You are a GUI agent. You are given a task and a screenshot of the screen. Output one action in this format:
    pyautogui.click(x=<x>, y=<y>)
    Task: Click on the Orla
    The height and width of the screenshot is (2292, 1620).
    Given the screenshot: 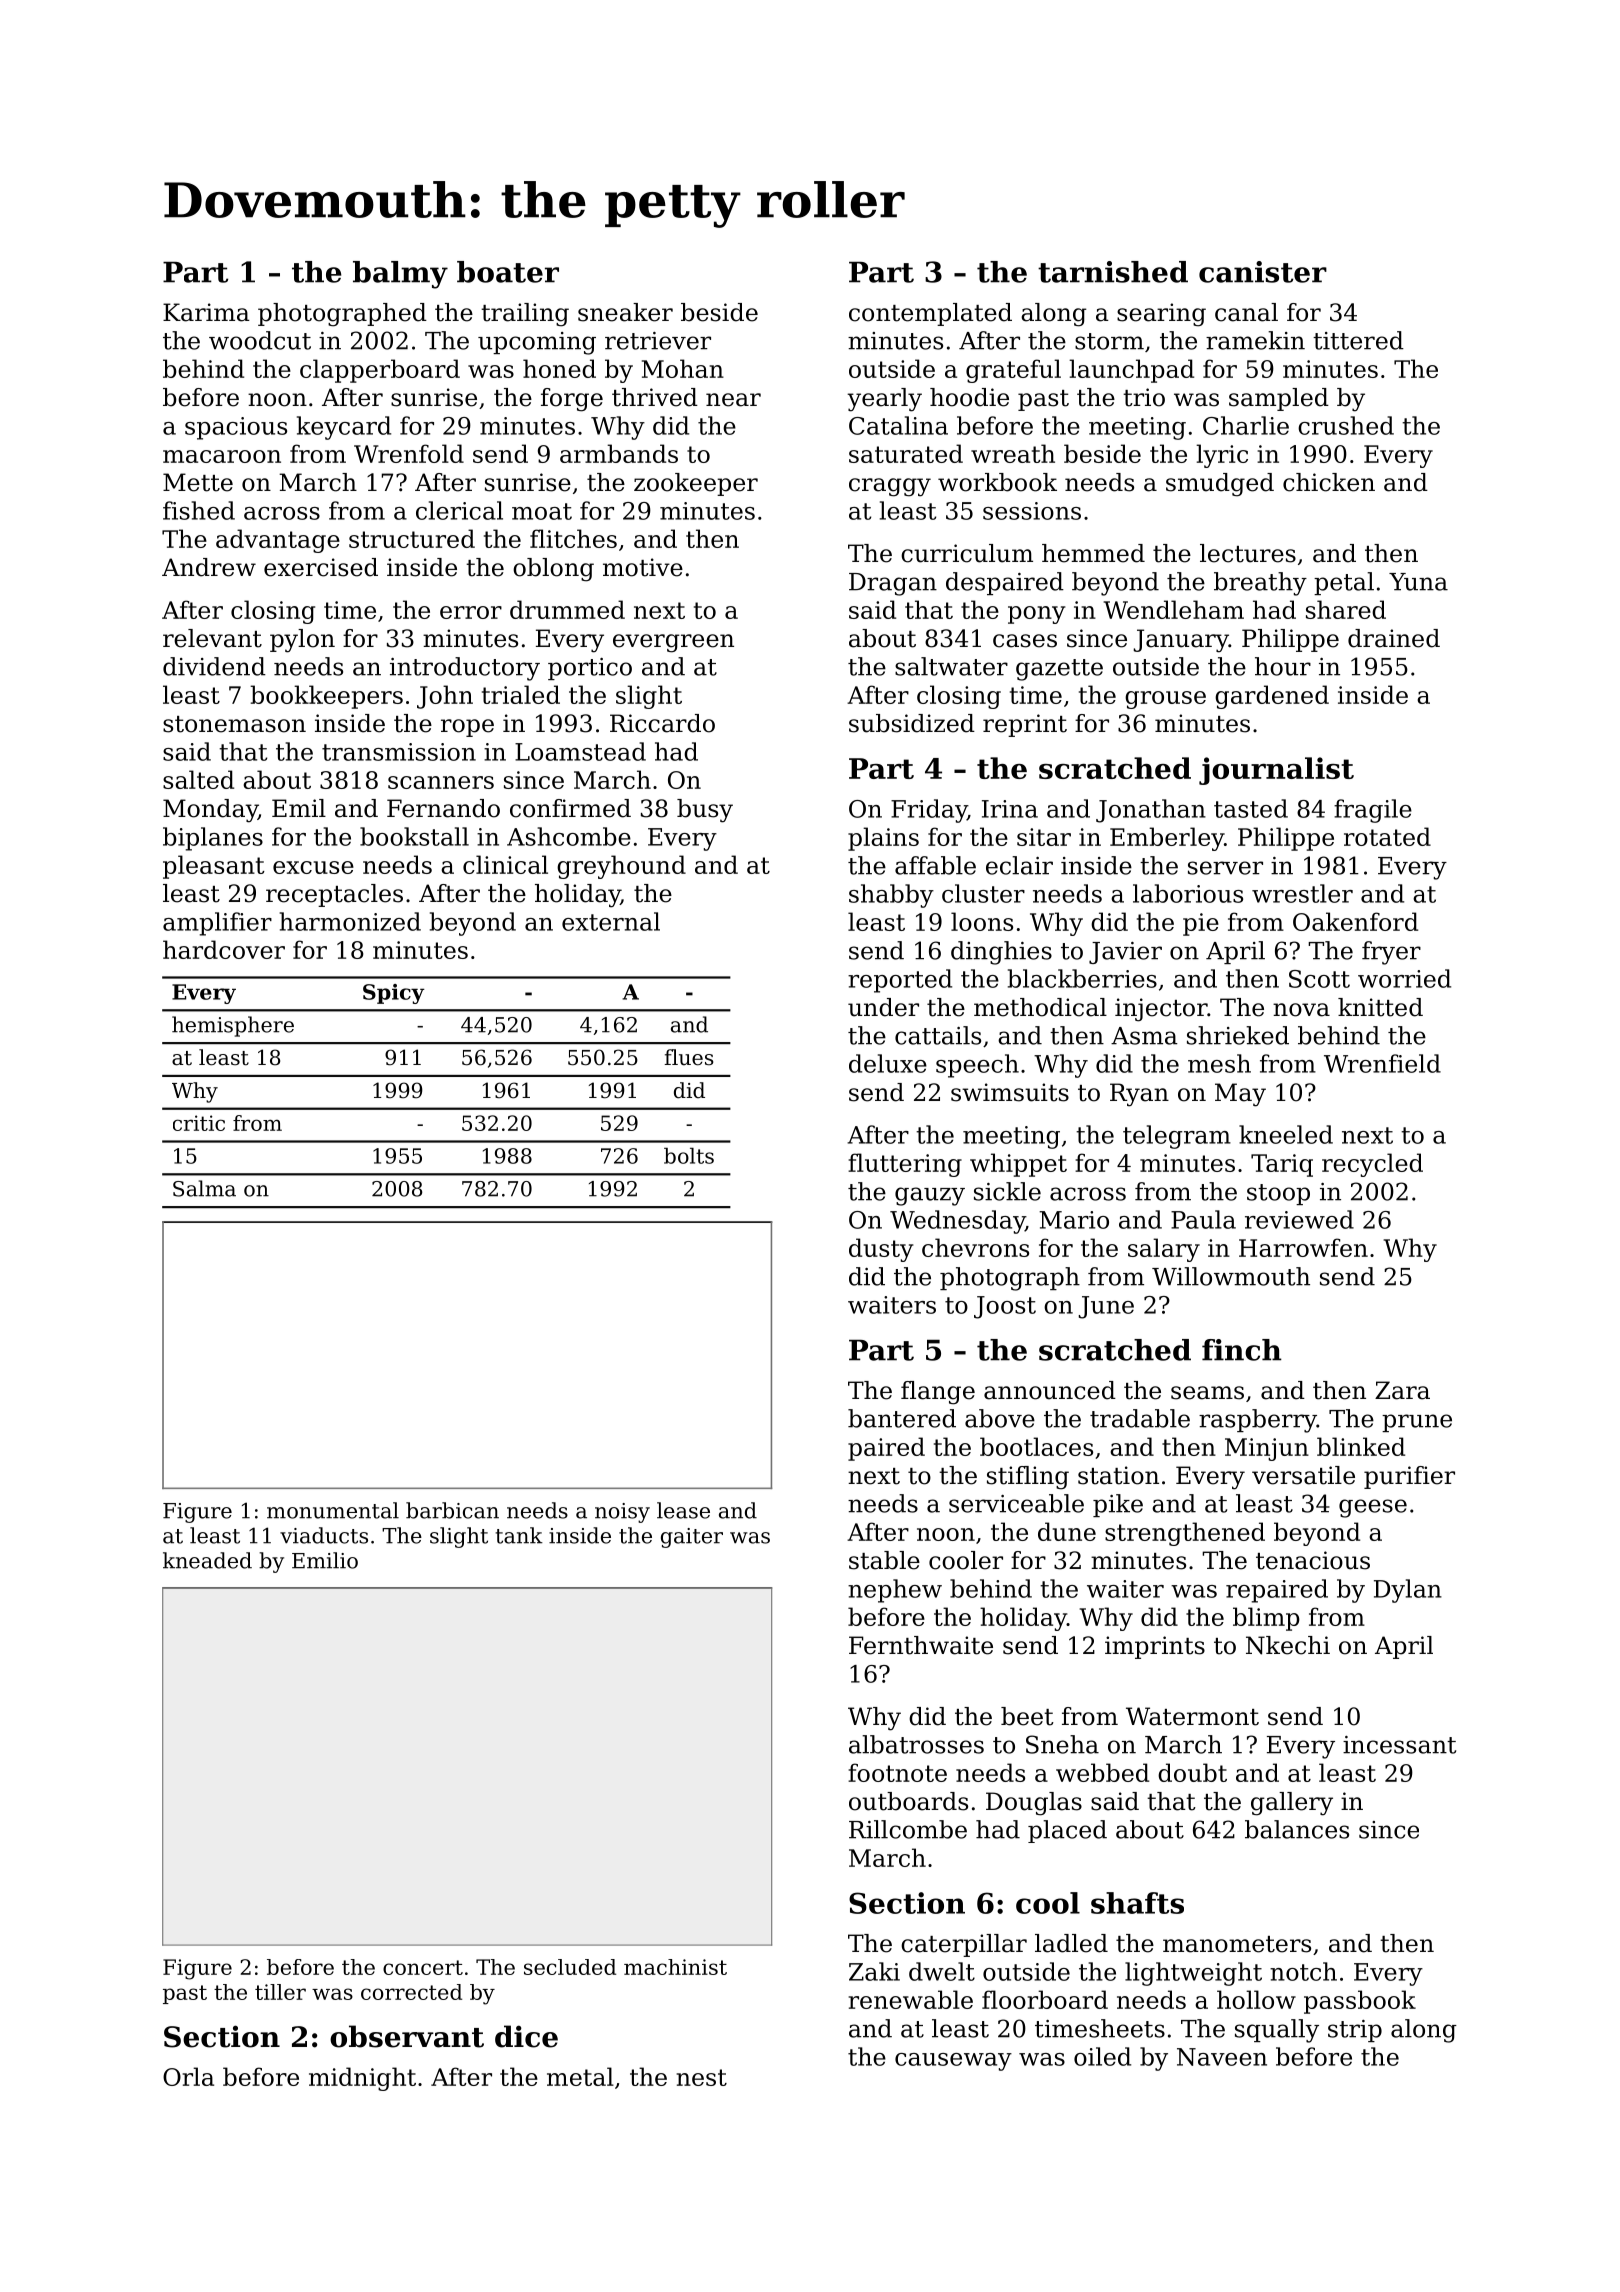 What is the action you would take?
    pyautogui.click(x=188, y=2076)
